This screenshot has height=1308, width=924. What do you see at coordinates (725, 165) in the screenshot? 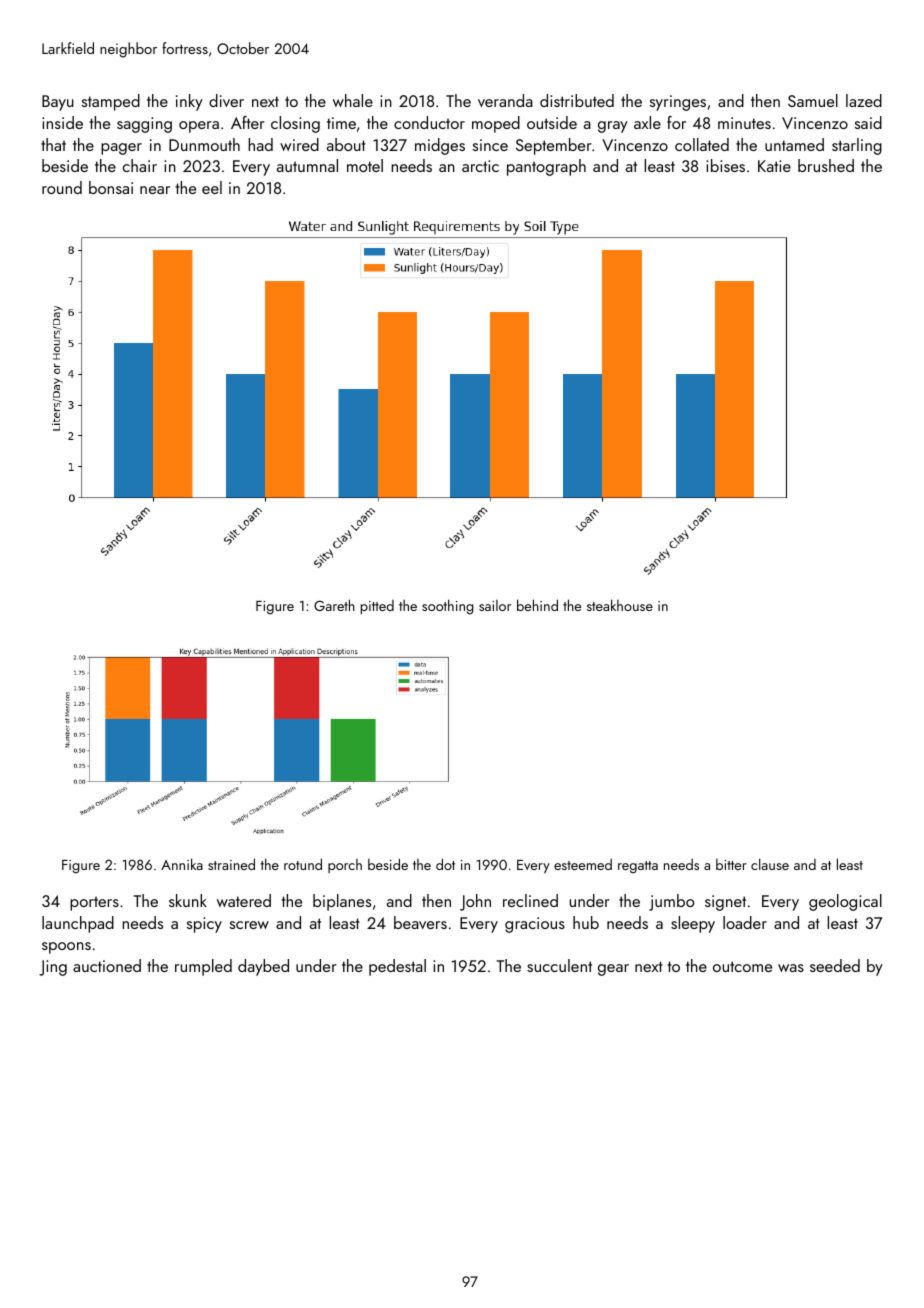
I see `ibises` at bounding box center [725, 165].
